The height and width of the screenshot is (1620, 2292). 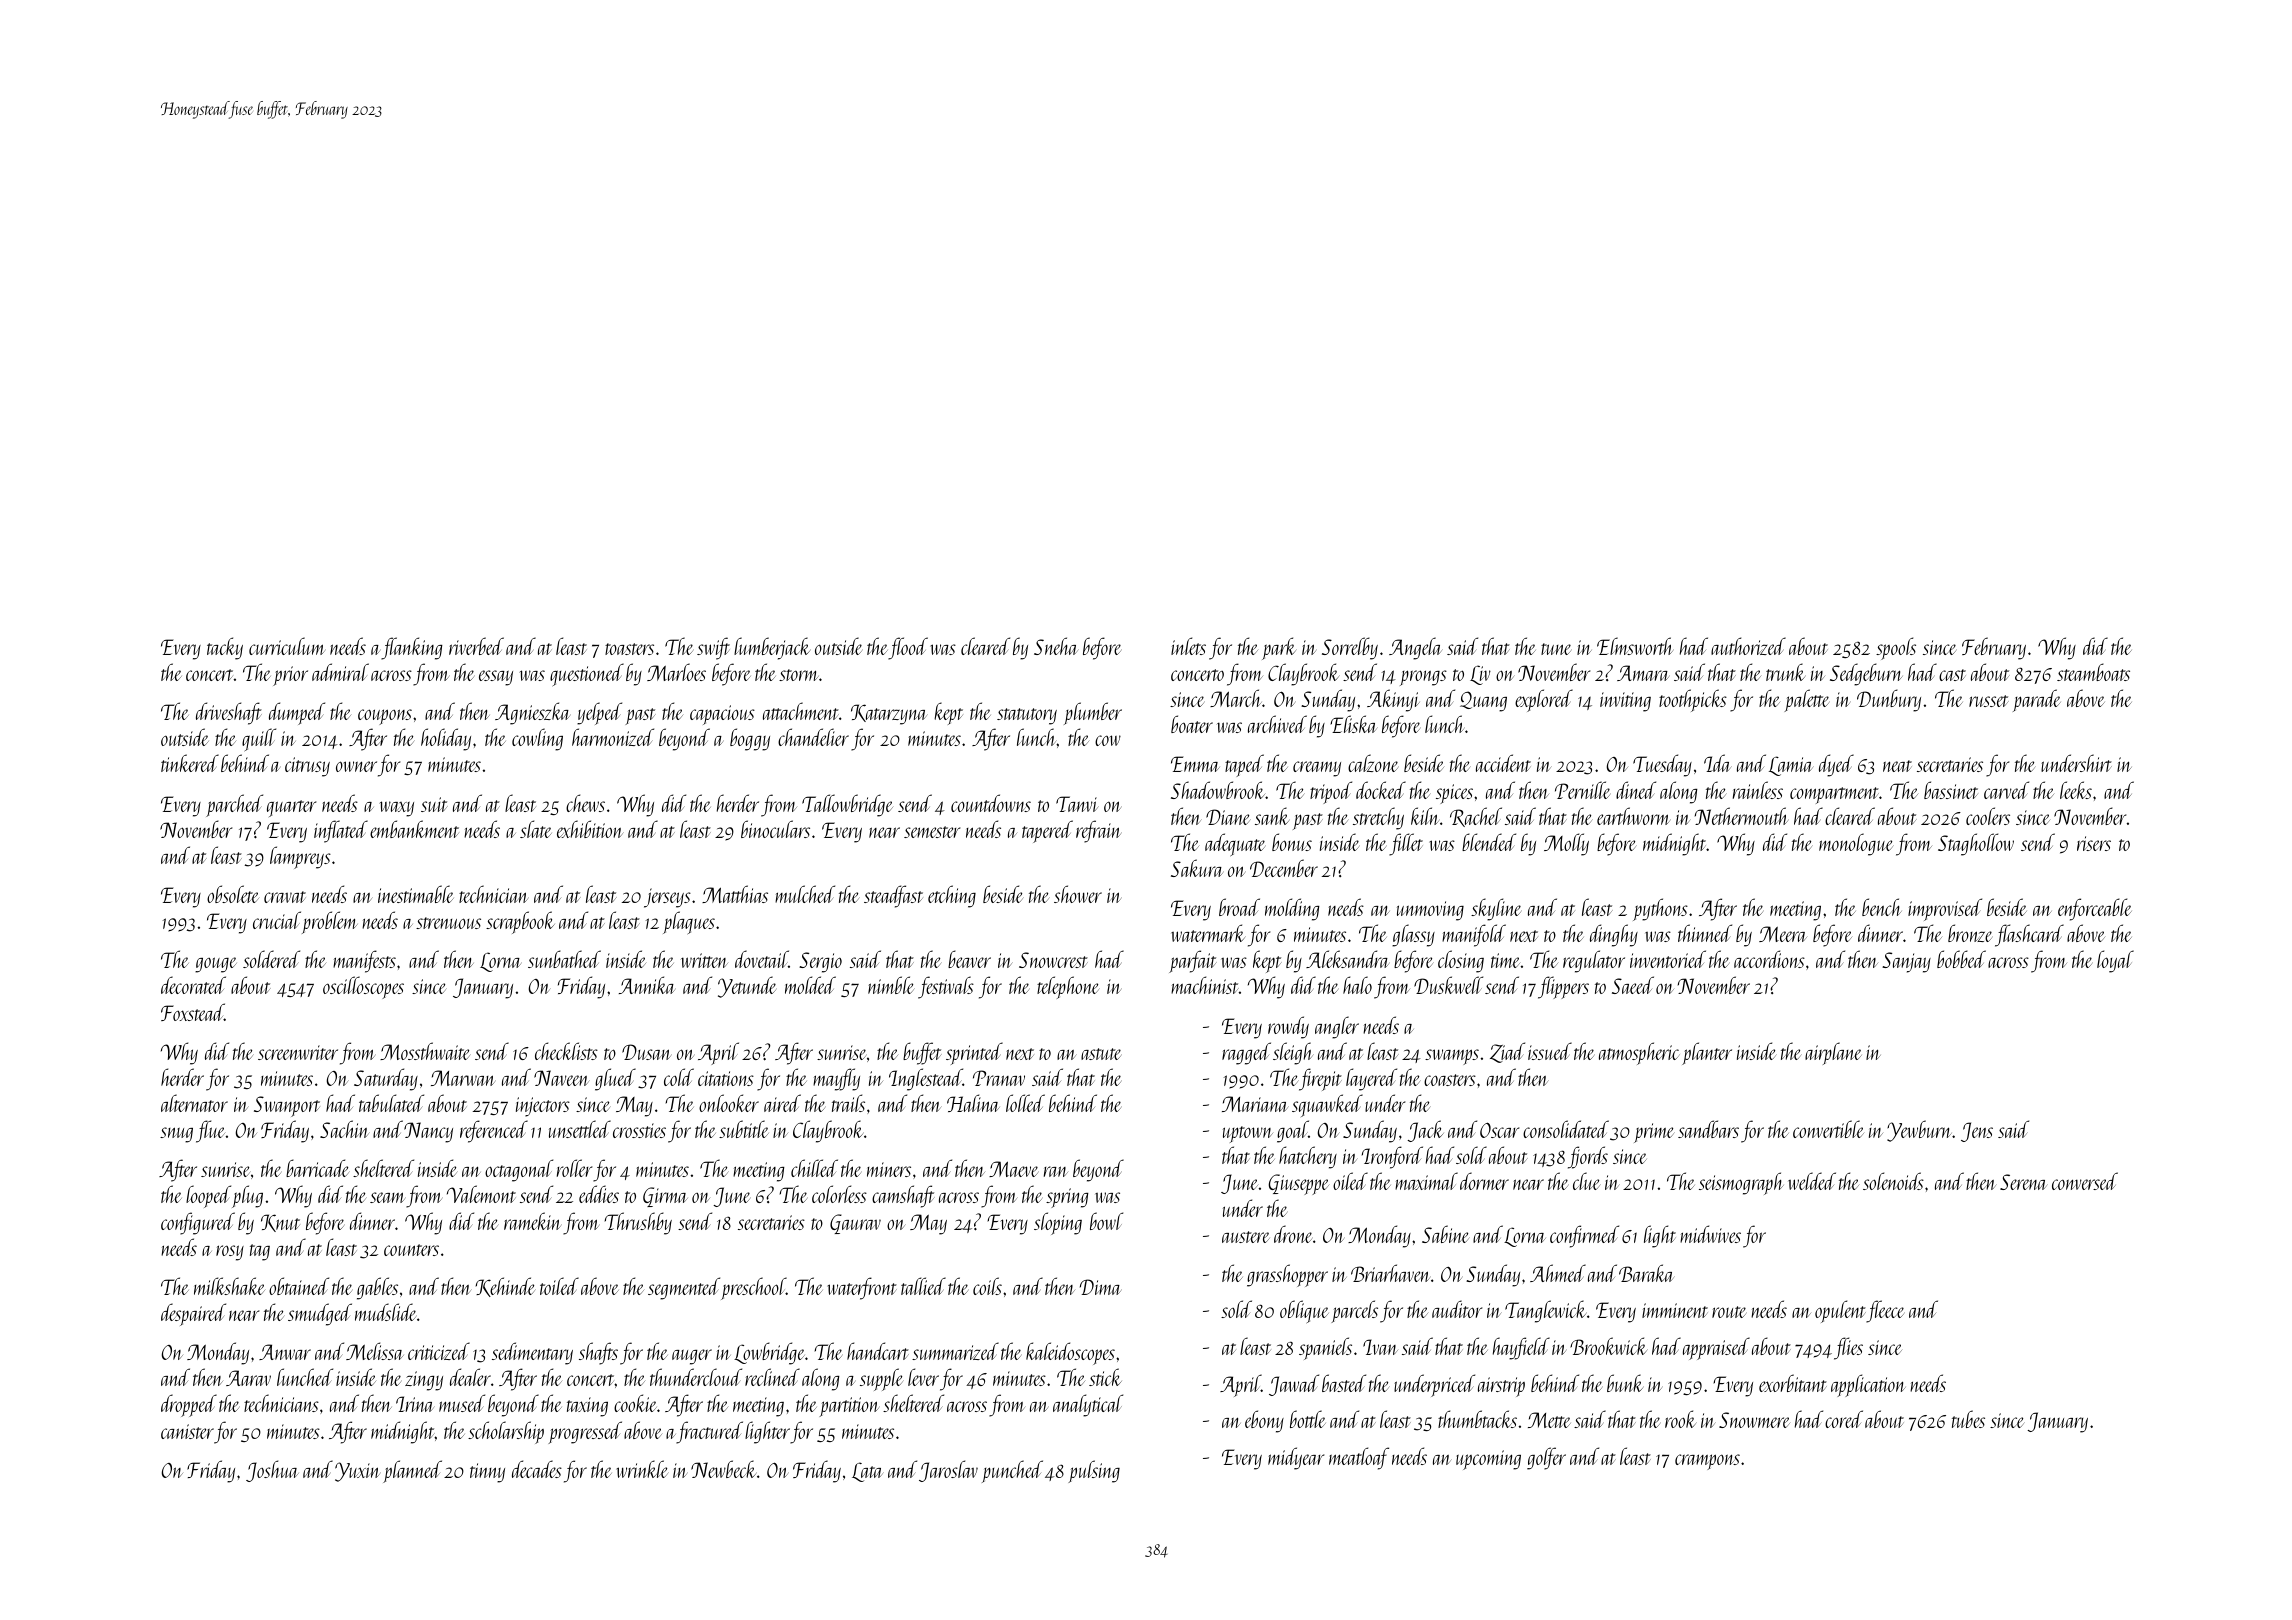 I want to click on lampreys, so click(x=300, y=857).
